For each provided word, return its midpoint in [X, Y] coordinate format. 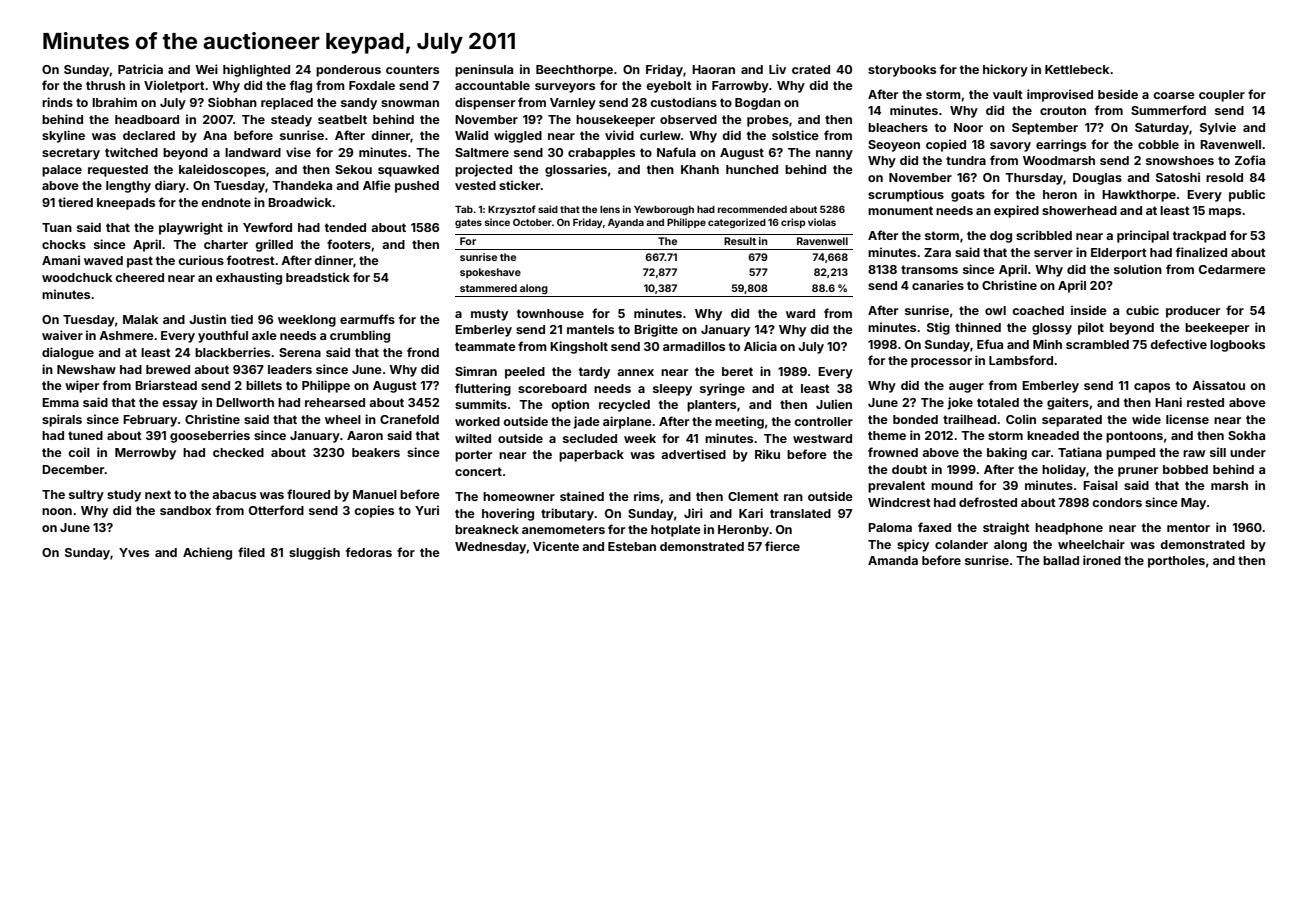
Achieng [207, 553]
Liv [777, 69]
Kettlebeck [1077, 69]
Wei [206, 69]
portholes [1176, 562]
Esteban [632, 546]
